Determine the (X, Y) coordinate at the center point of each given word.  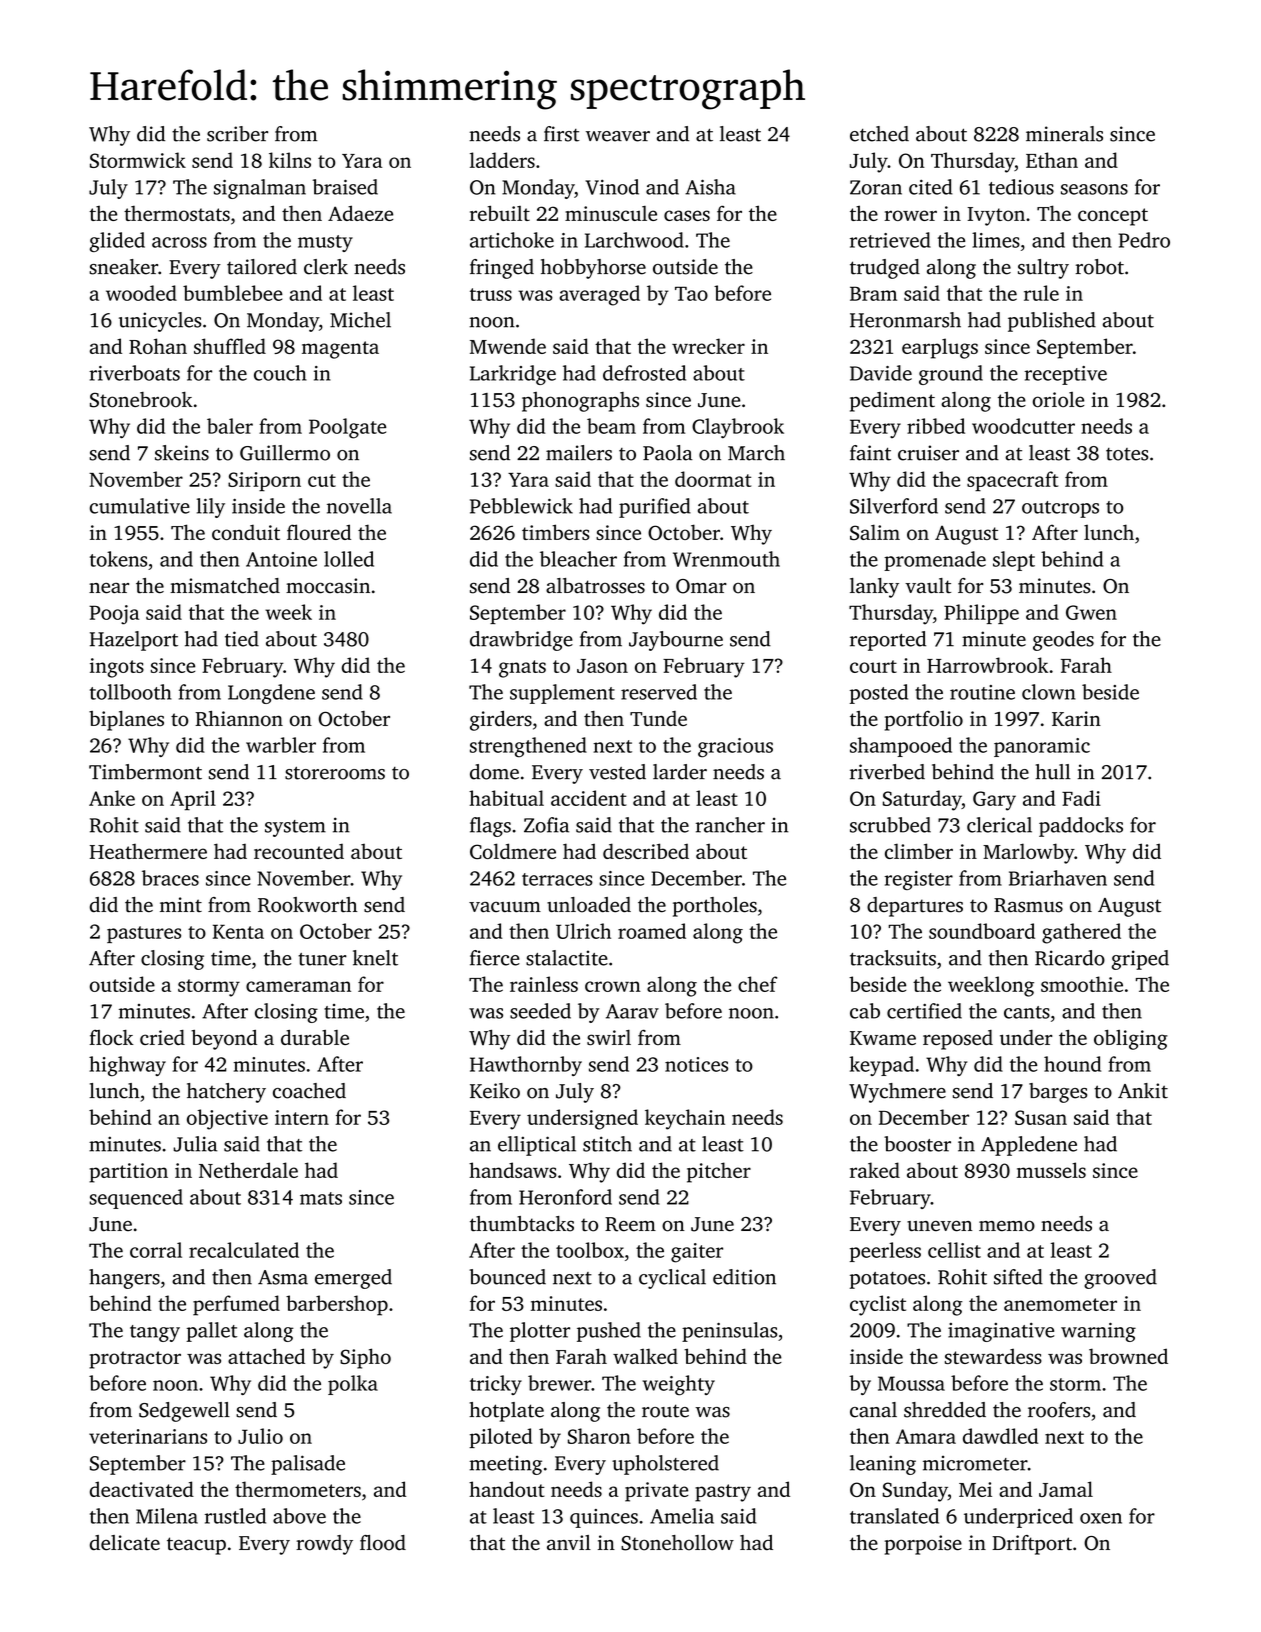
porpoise (923, 1545)
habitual (506, 798)
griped (1140, 960)
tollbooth (131, 692)
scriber (237, 134)
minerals (1064, 134)
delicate (125, 1543)
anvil (569, 1542)
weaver (618, 136)
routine (982, 692)
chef (758, 984)
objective (227, 1119)
